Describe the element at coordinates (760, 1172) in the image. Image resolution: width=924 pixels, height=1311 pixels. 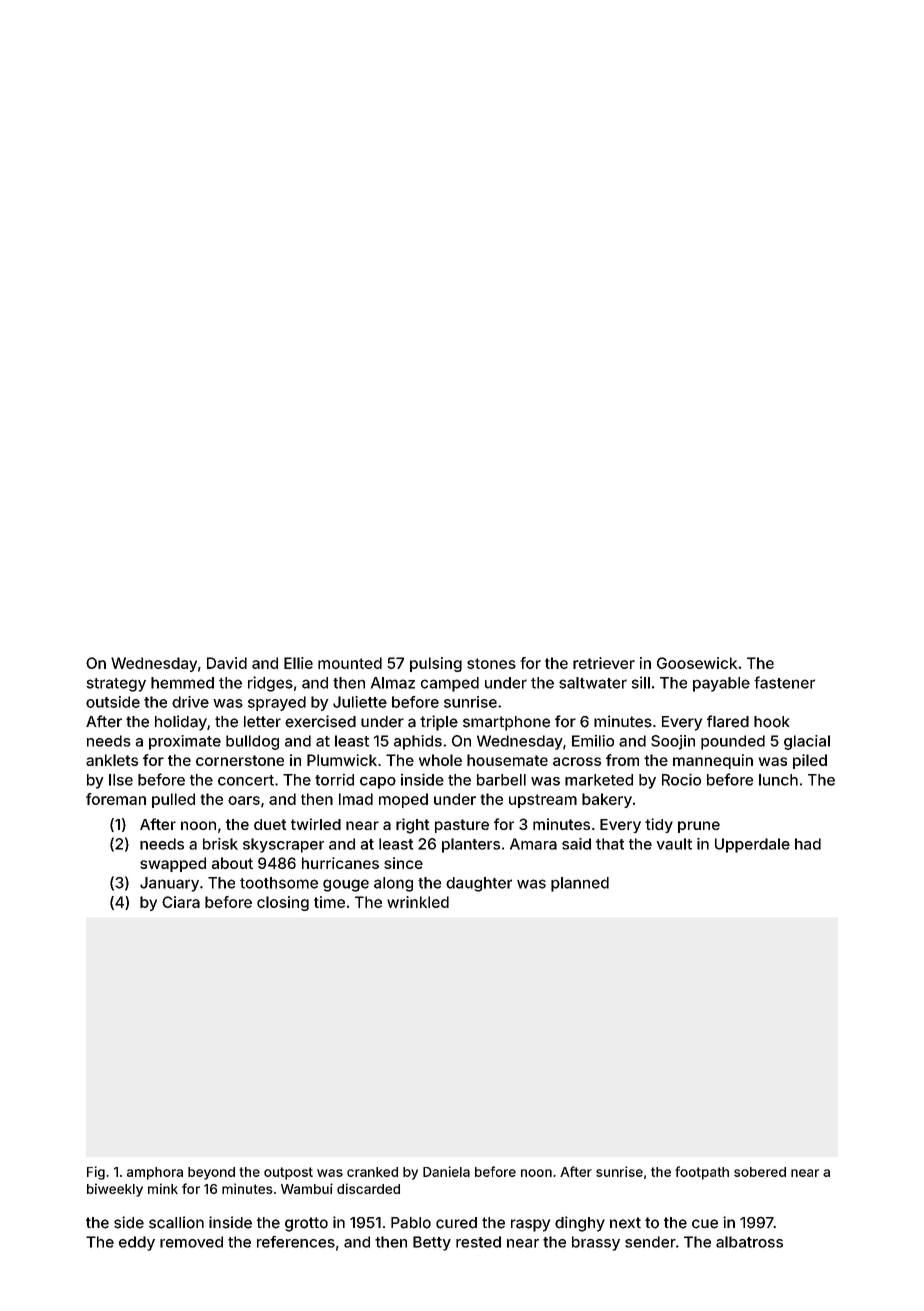
I see `sobered` at that location.
